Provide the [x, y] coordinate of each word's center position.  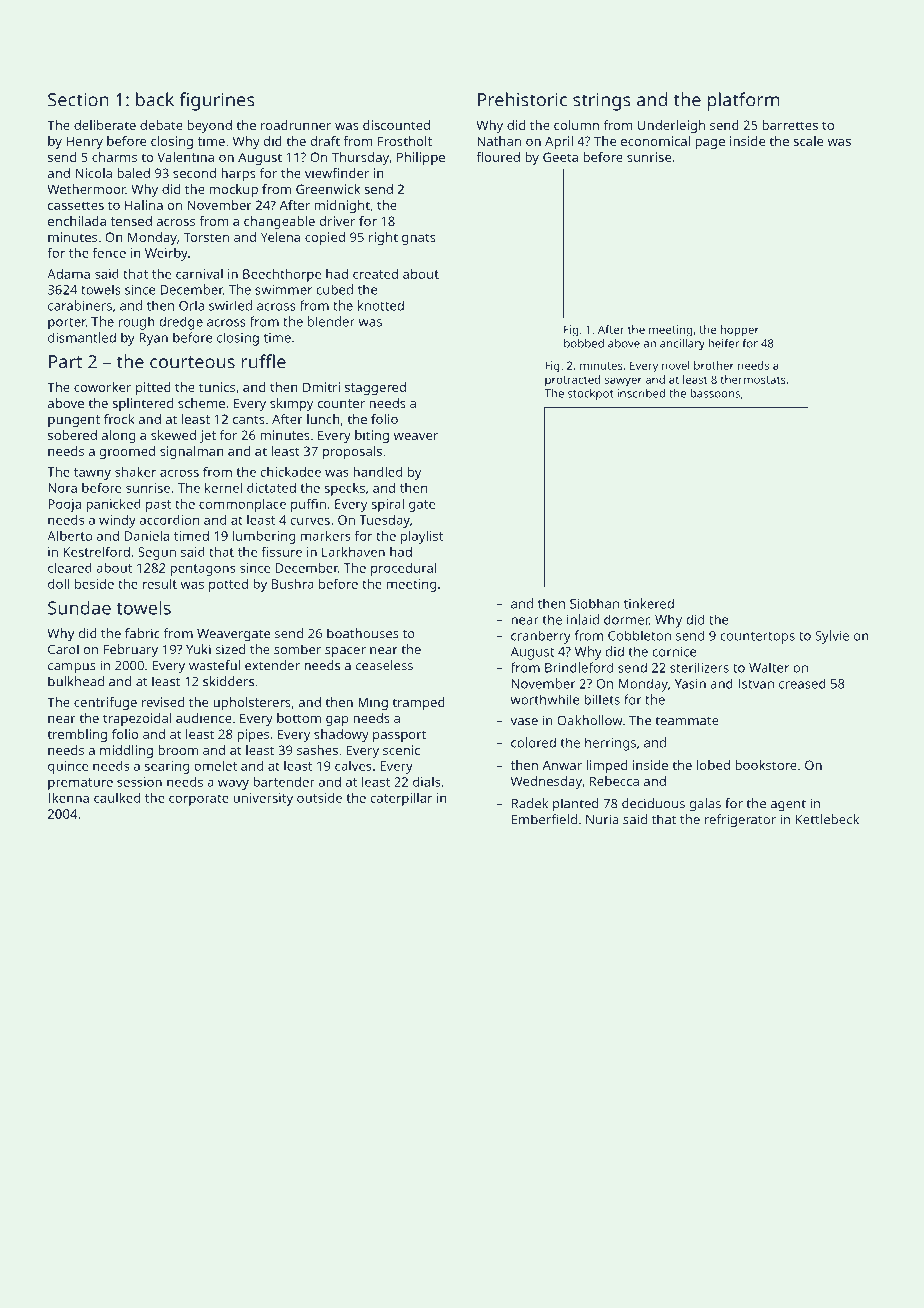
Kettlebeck [827, 819]
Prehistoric [522, 99]
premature [80, 784]
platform [744, 101]
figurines [216, 101]
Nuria [602, 819]
